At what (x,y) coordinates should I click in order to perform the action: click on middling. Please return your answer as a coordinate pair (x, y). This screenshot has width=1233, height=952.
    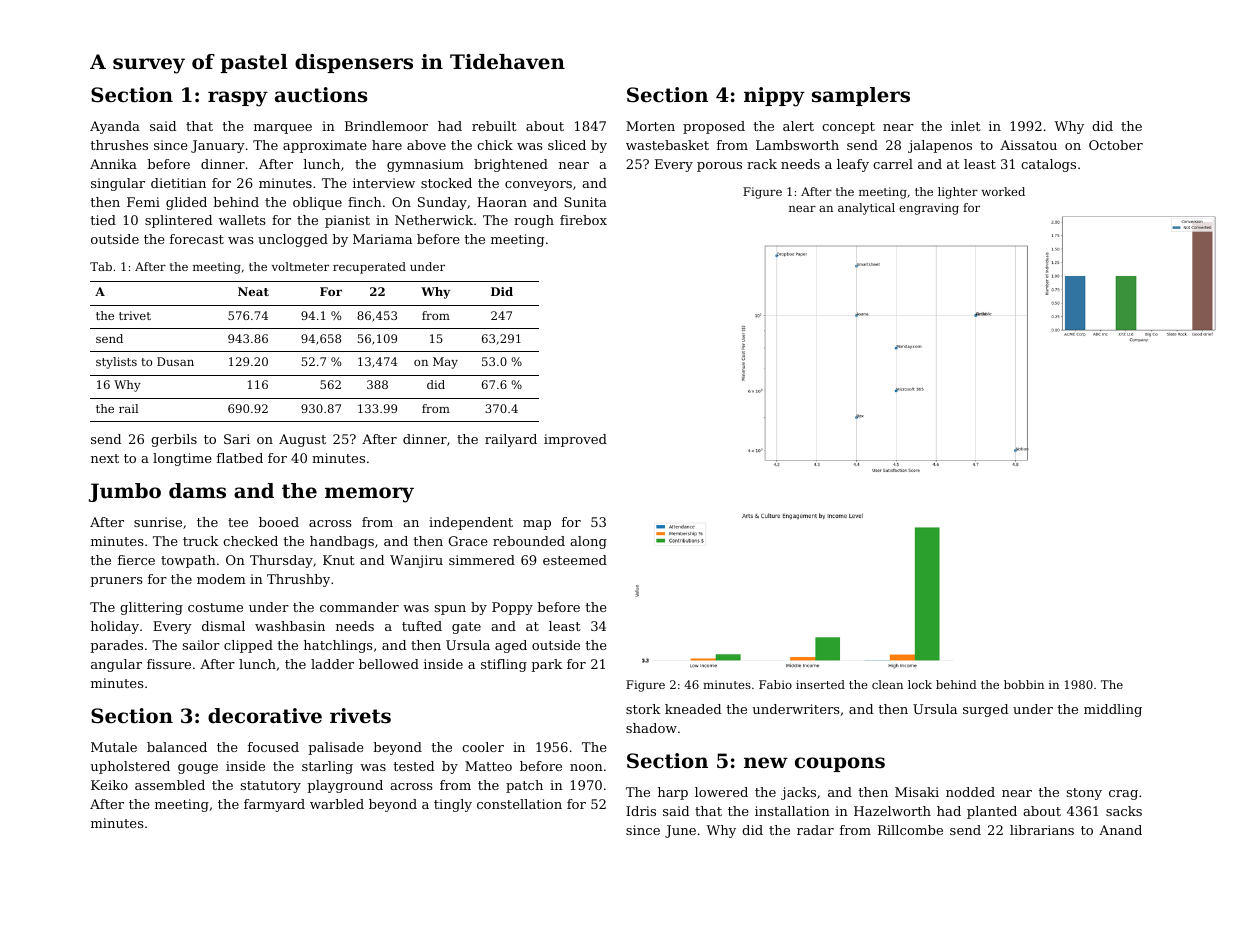
    Looking at the image, I should click on (1113, 710).
